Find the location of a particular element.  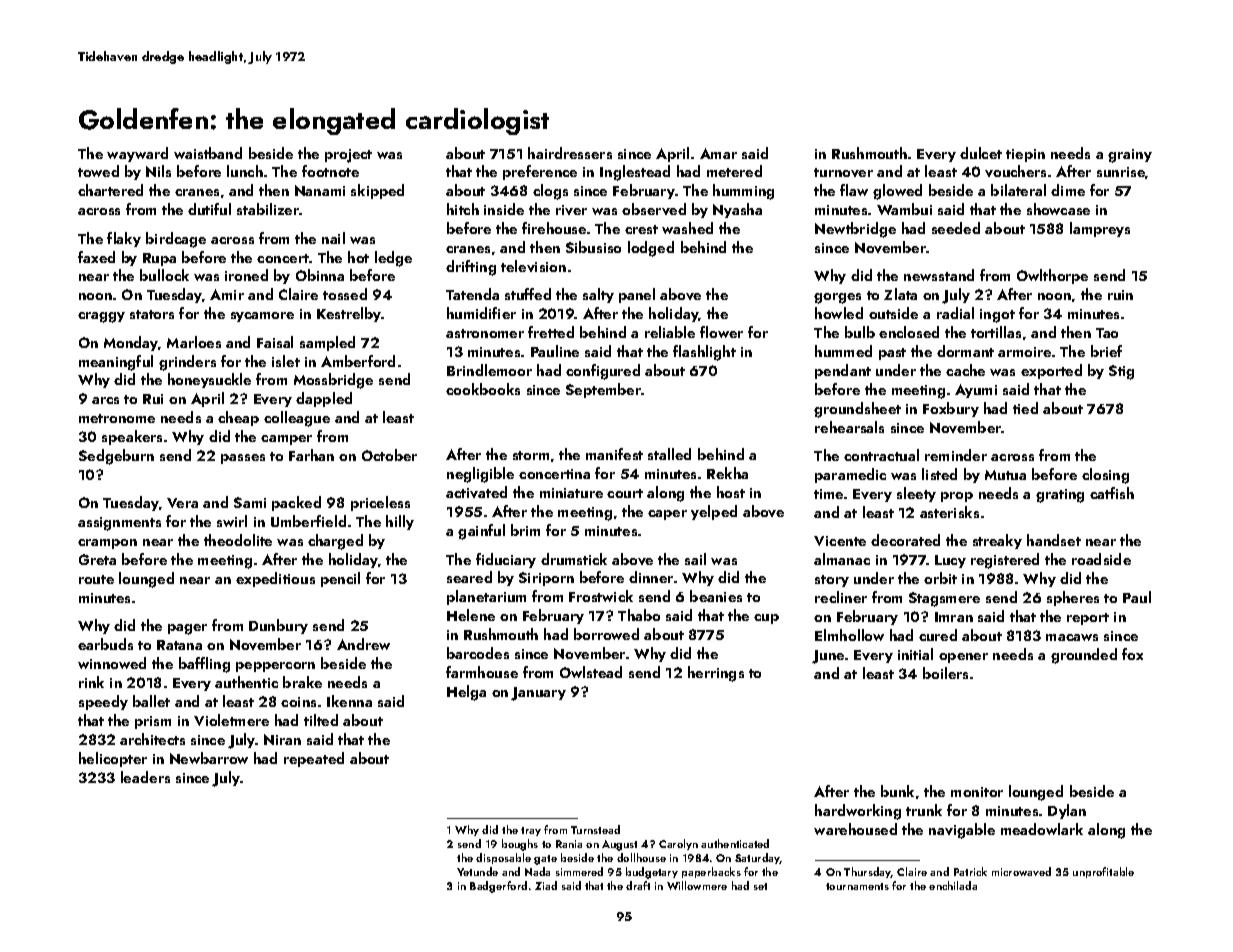

stators is located at coordinates (152, 314).
